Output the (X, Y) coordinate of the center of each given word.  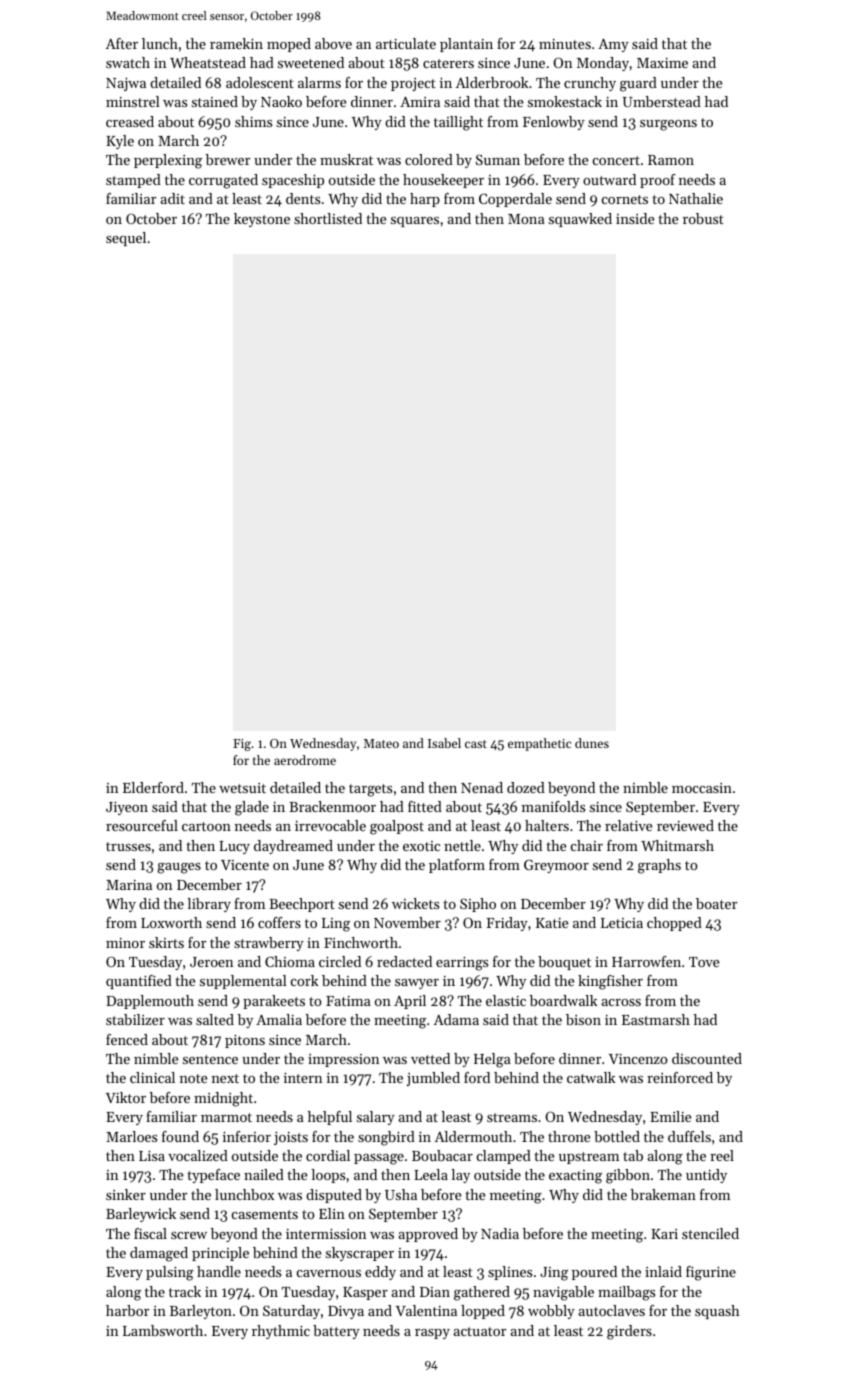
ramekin (236, 43)
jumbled (433, 1079)
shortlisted (328, 218)
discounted (707, 1058)
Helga (492, 1060)
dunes (592, 743)
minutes (565, 44)
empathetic (539, 744)
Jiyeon (127, 808)
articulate (406, 43)
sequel (126, 239)
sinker (126, 1194)
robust (703, 218)
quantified (139, 982)
